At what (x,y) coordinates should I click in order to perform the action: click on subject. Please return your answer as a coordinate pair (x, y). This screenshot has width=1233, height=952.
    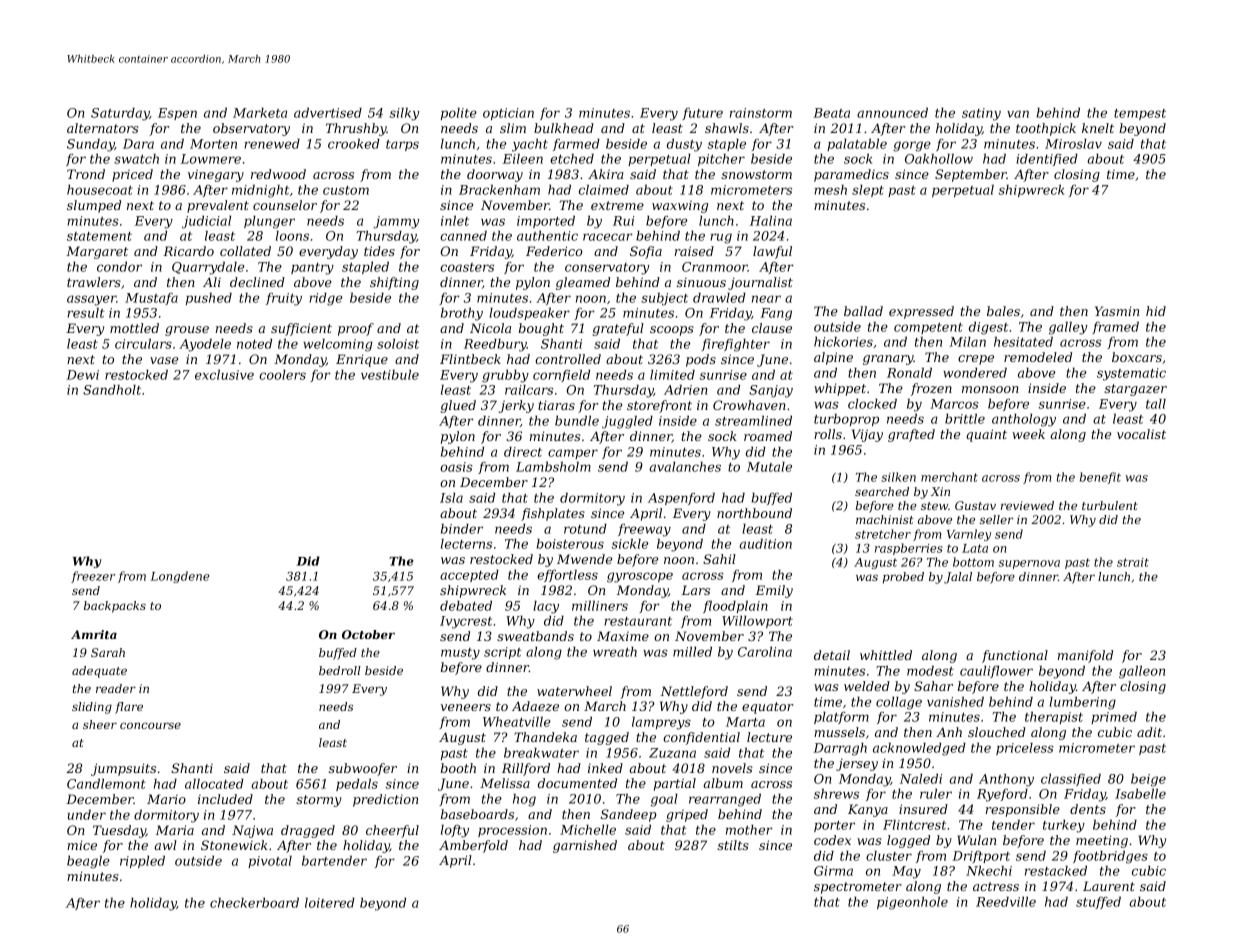
    Looking at the image, I should click on (664, 299).
